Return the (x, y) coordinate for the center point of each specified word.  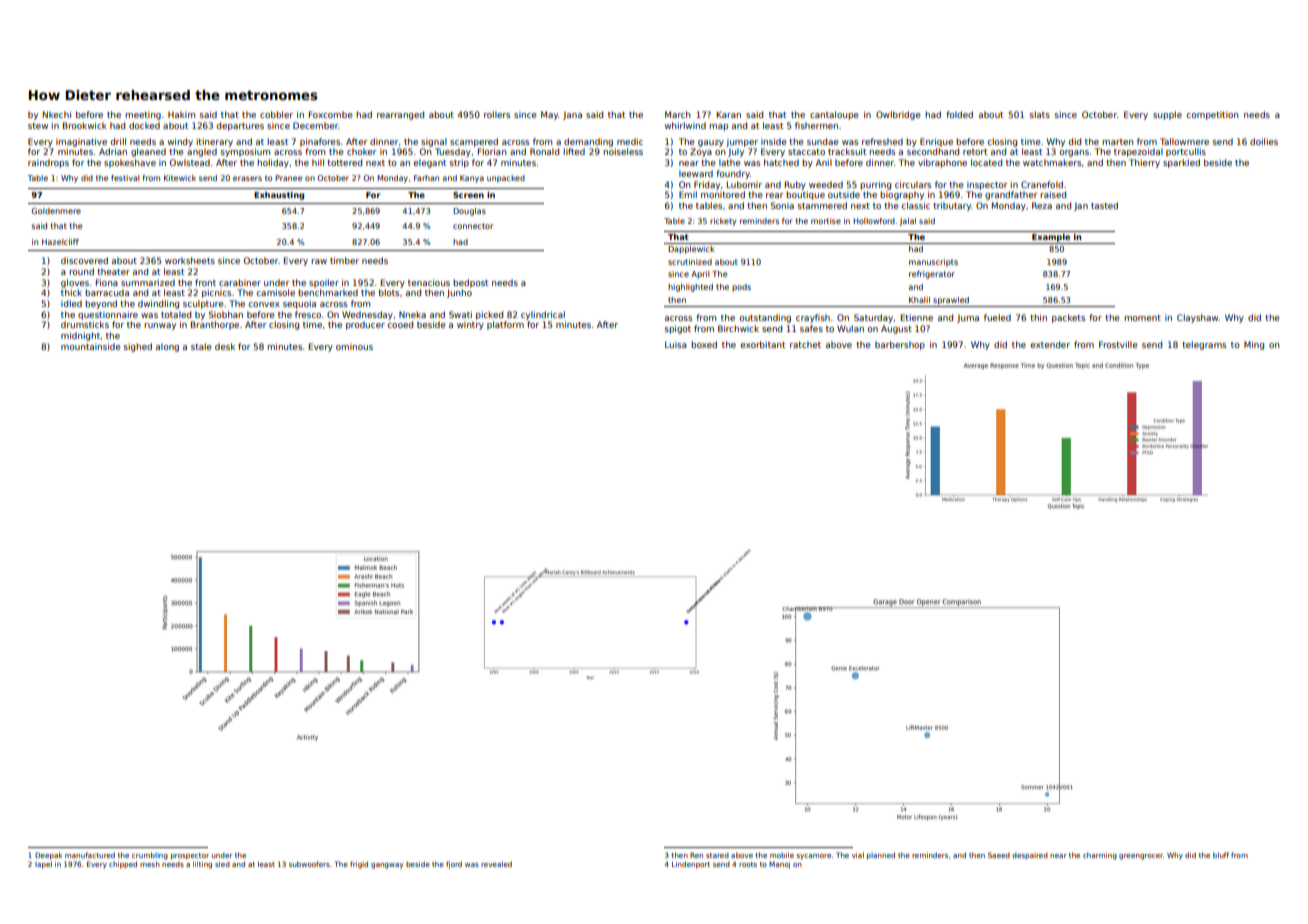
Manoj (779, 865)
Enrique (936, 142)
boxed (704, 344)
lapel (43, 865)
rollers (497, 114)
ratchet (805, 344)
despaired (1030, 856)
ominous (354, 346)
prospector (190, 856)
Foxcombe (331, 114)
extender (1050, 344)
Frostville (1118, 344)
